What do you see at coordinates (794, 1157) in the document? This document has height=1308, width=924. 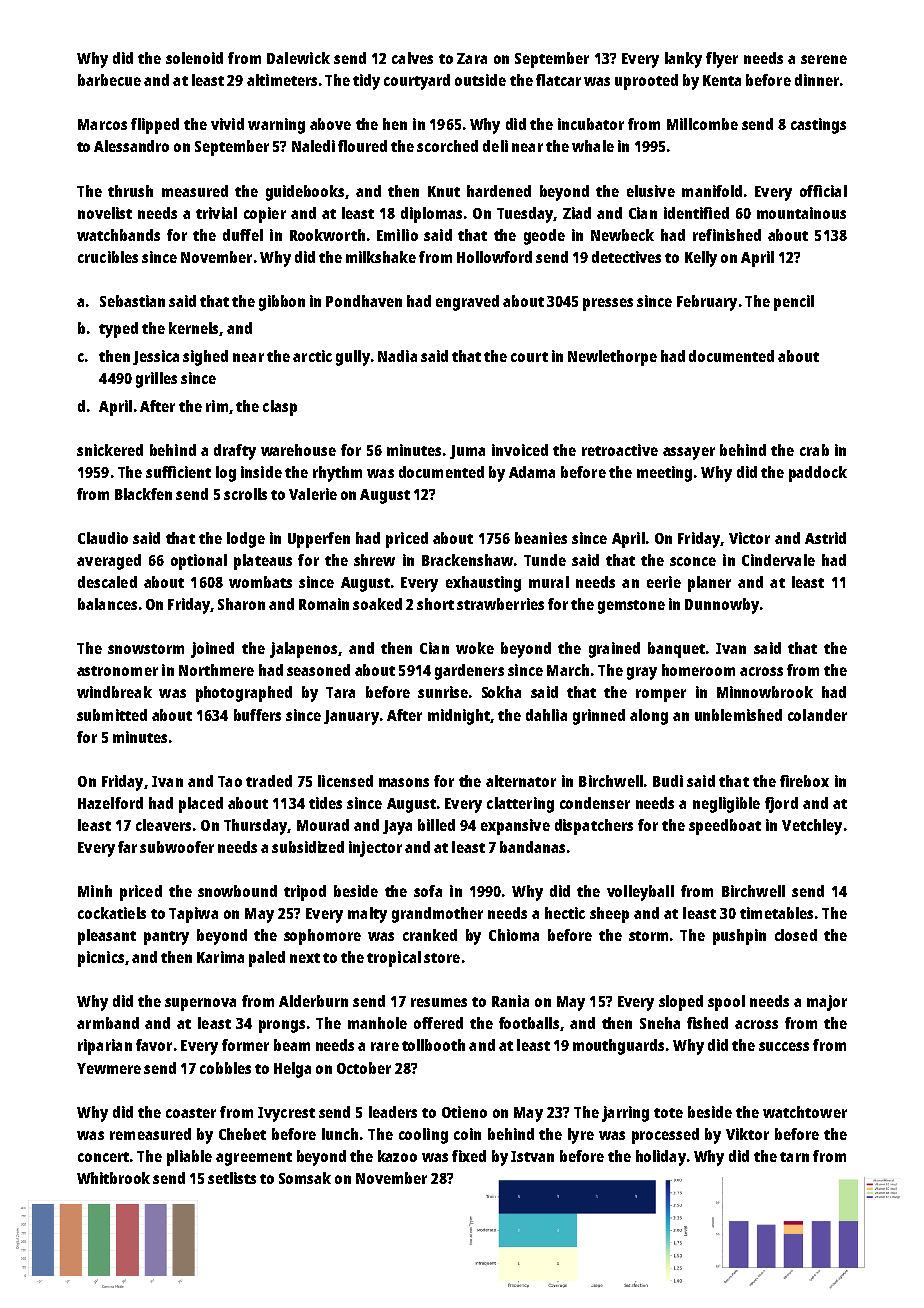 I see `tarn` at bounding box center [794, 1157].
